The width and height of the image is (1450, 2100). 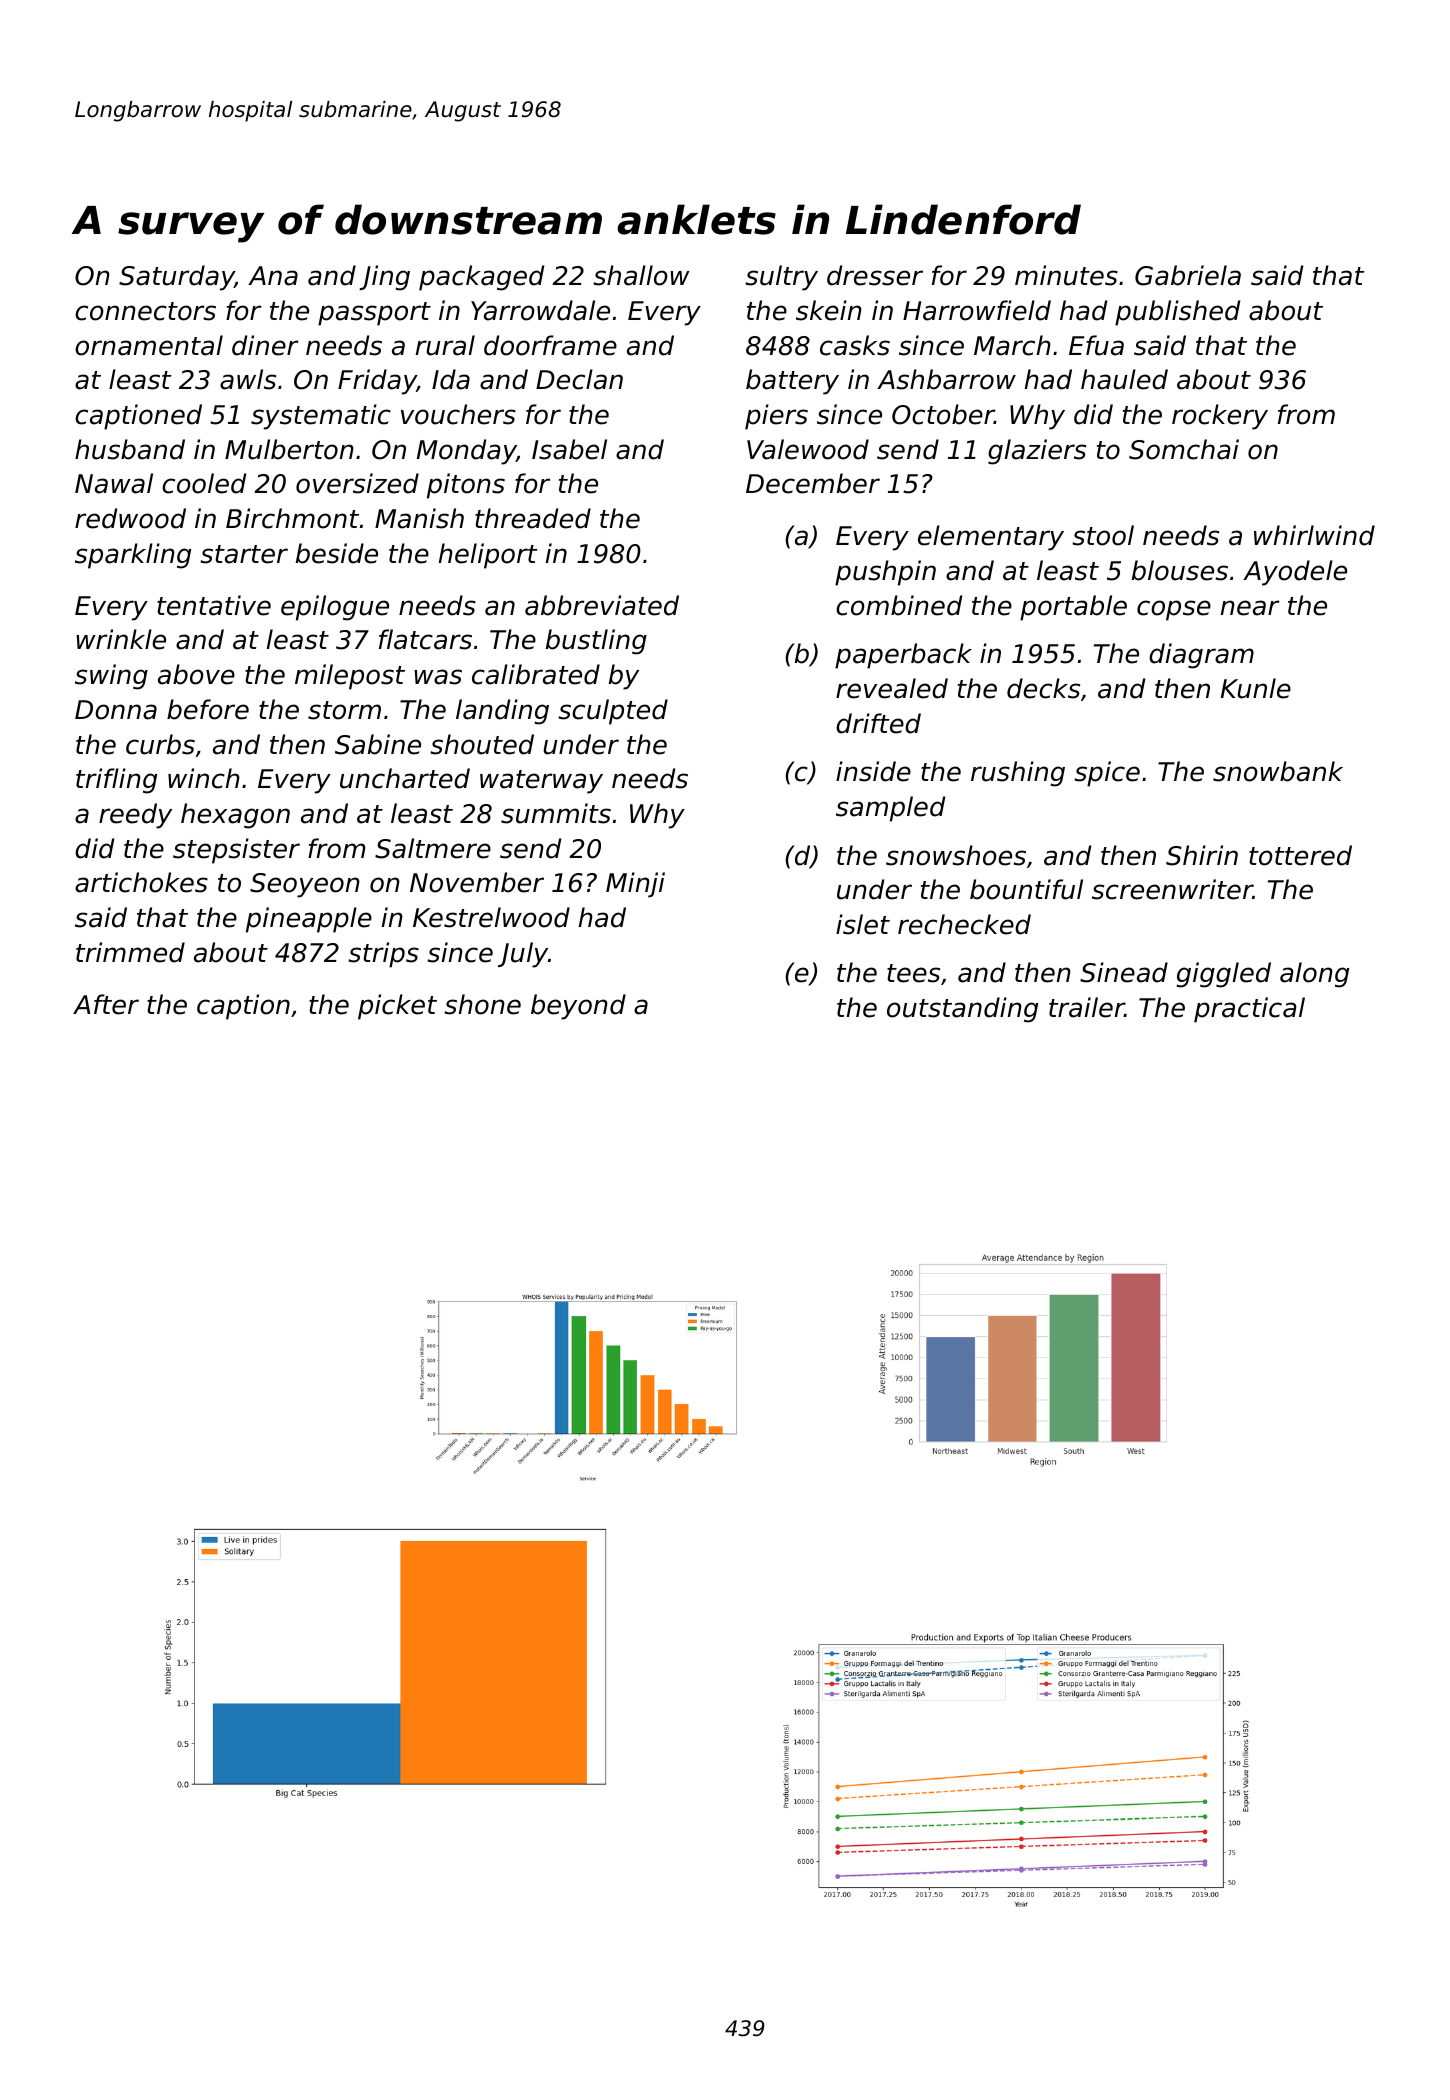 I want to click on Kunle, so click(x=1256, y=688).
